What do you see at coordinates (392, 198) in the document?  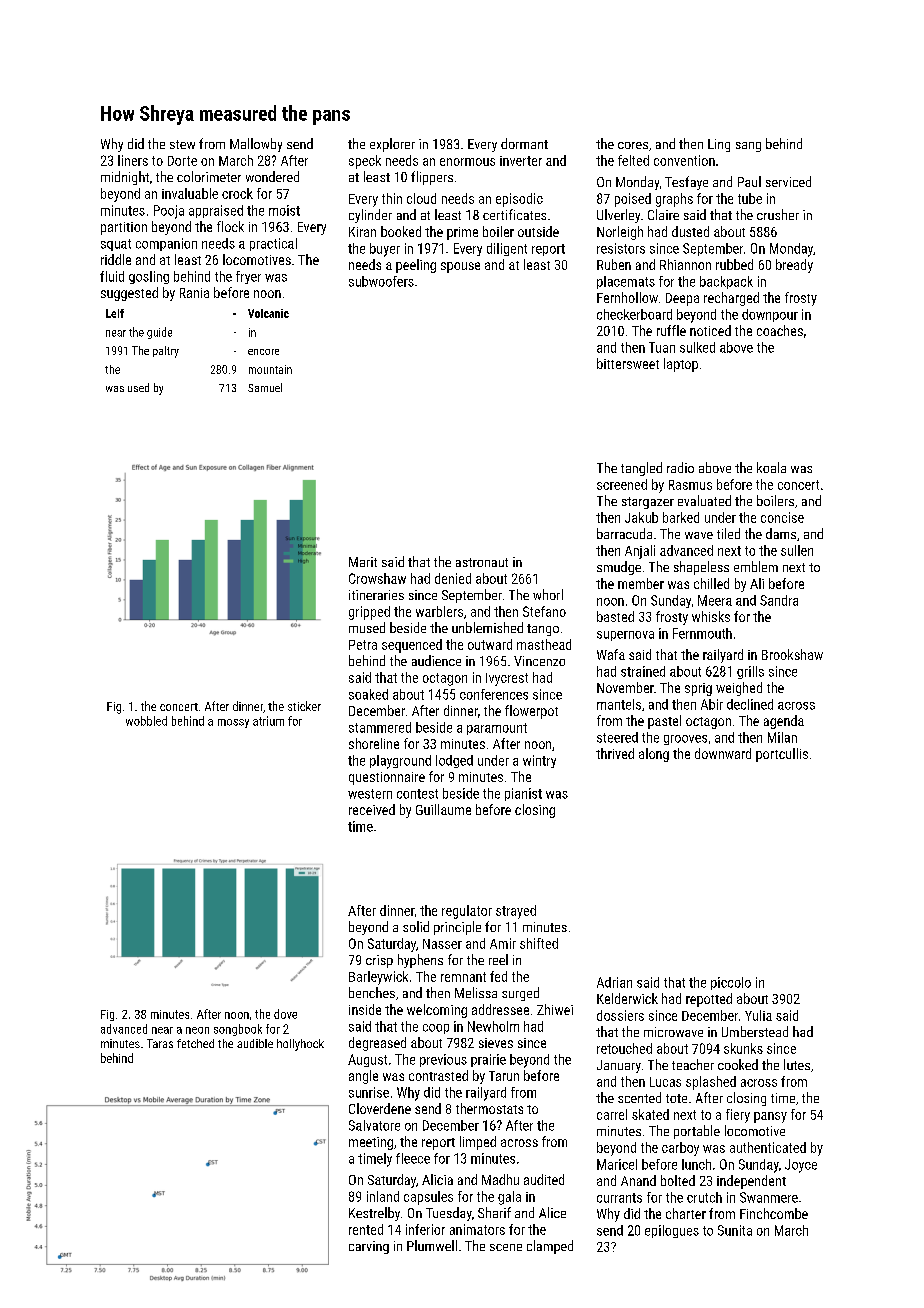 I see `thin` at bounding box center [392, 198].
